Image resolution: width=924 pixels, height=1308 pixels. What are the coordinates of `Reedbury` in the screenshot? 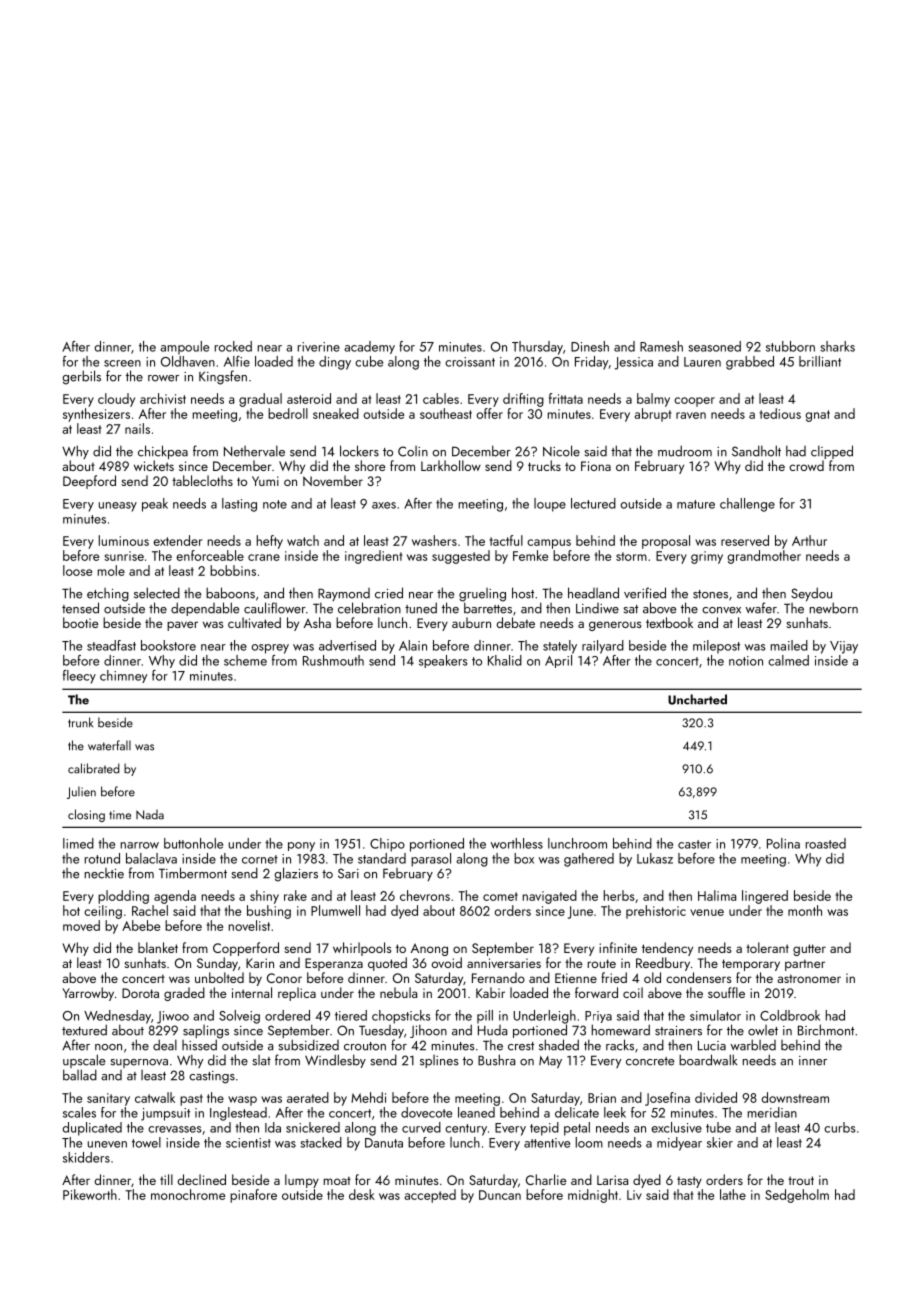 It's located at (663, 964).
